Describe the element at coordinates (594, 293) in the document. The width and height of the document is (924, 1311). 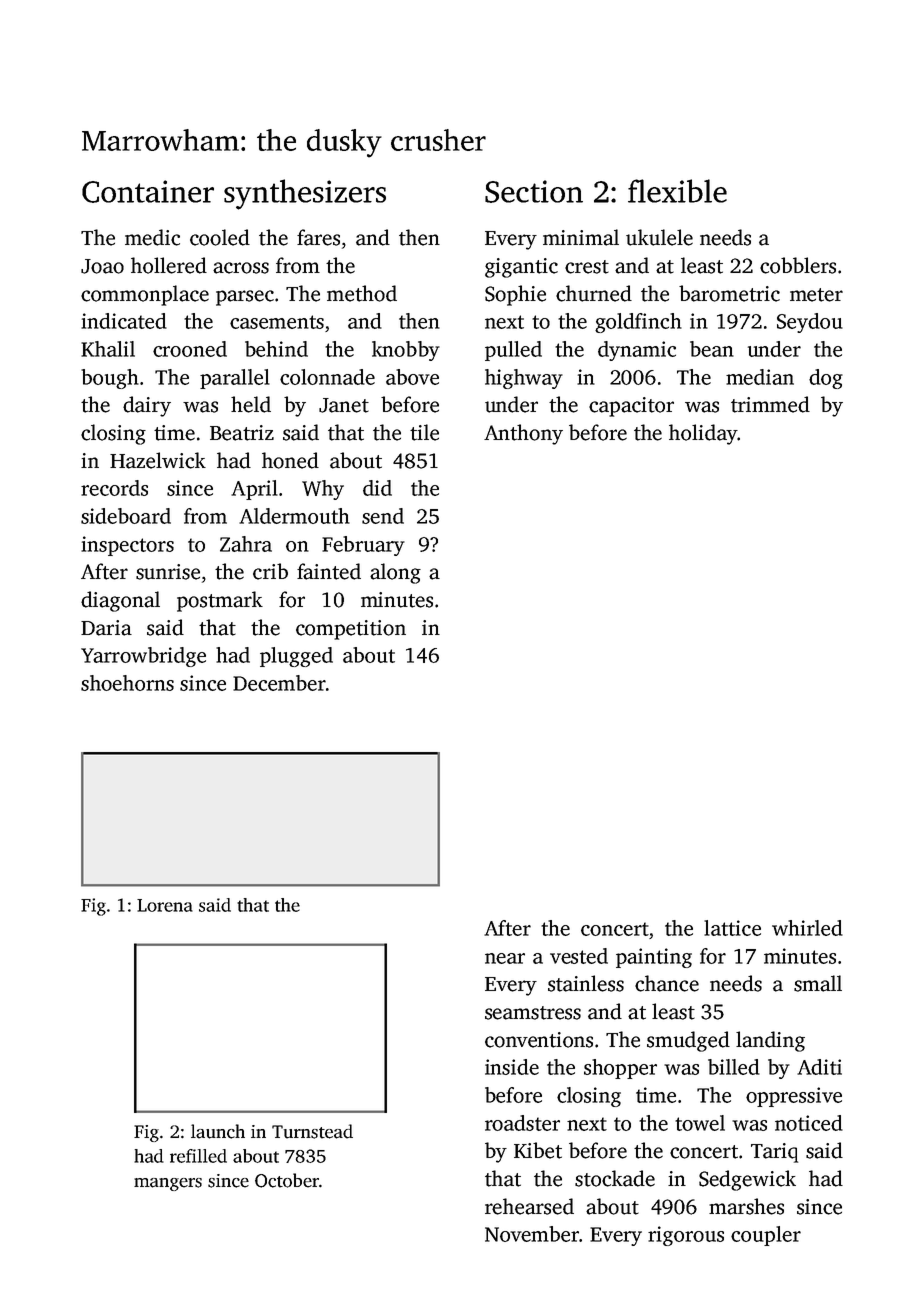
I see `churned` at that location.
